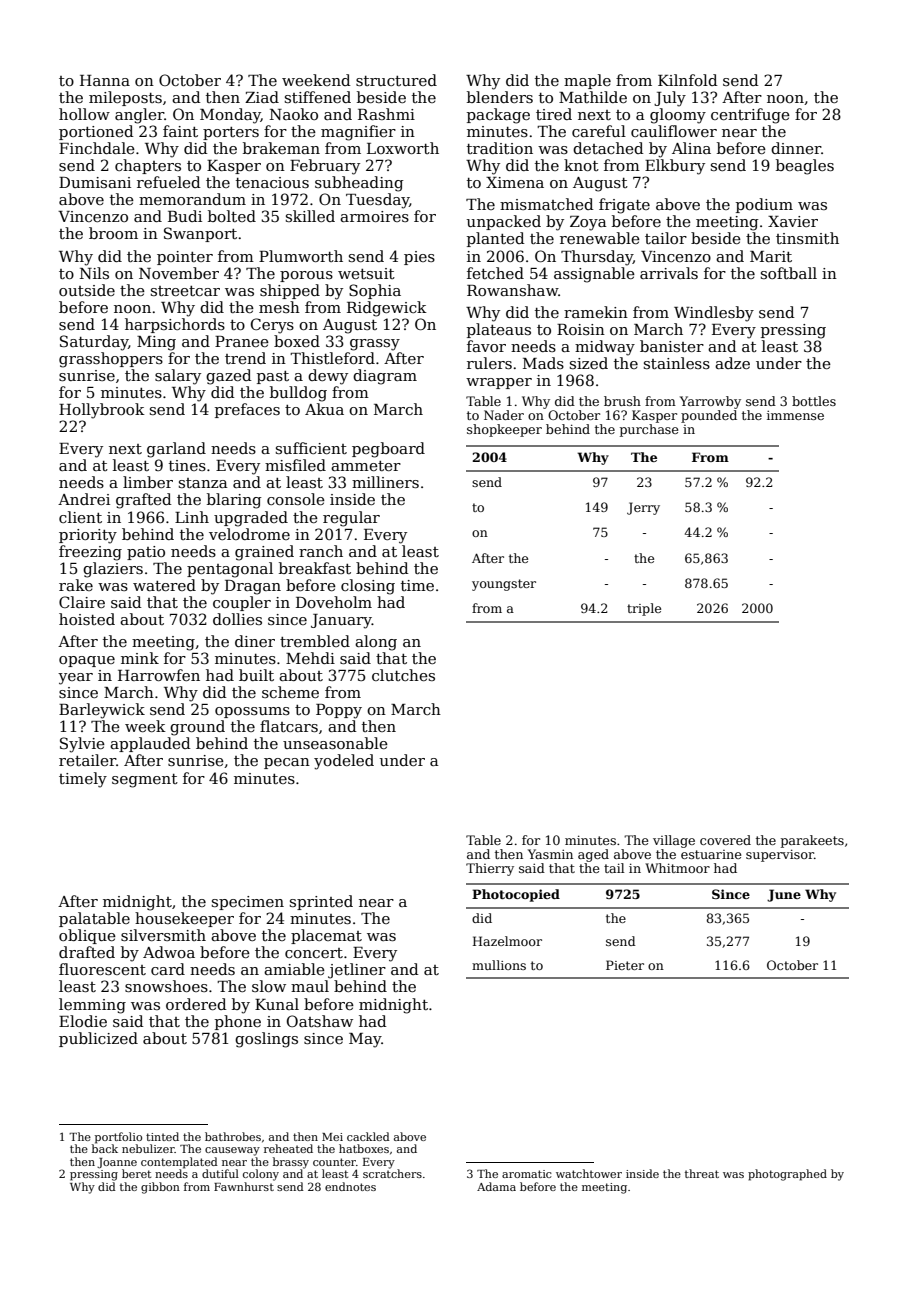  Describe the element at coordinates (643, 508) in the screenshot. I see `Jerry` at that location.
